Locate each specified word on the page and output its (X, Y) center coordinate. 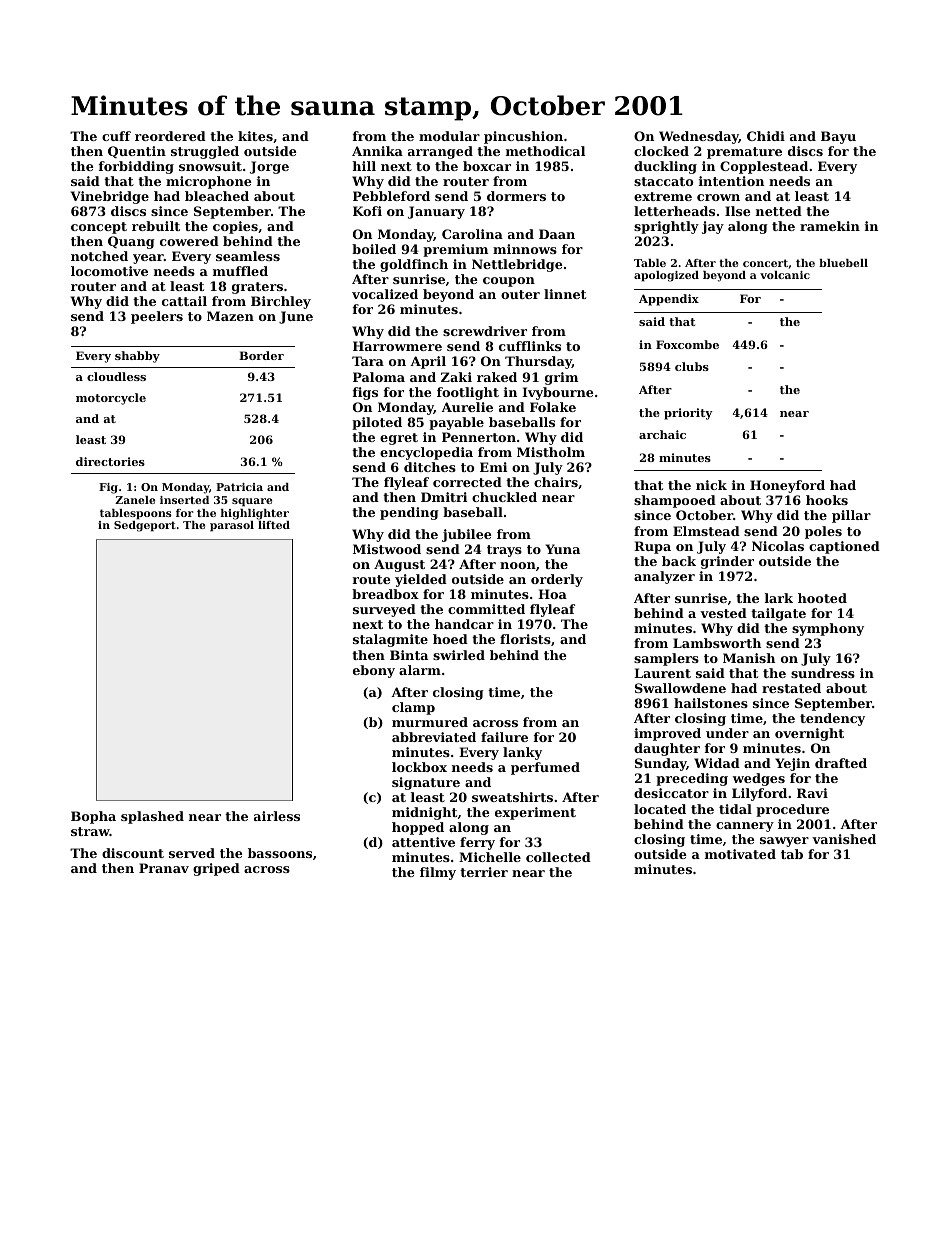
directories (110, 461)
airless (277, 816)
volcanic (785, 275)
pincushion (523, 137)
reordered (170, 136)
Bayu (838, 137)
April (428, 362)
